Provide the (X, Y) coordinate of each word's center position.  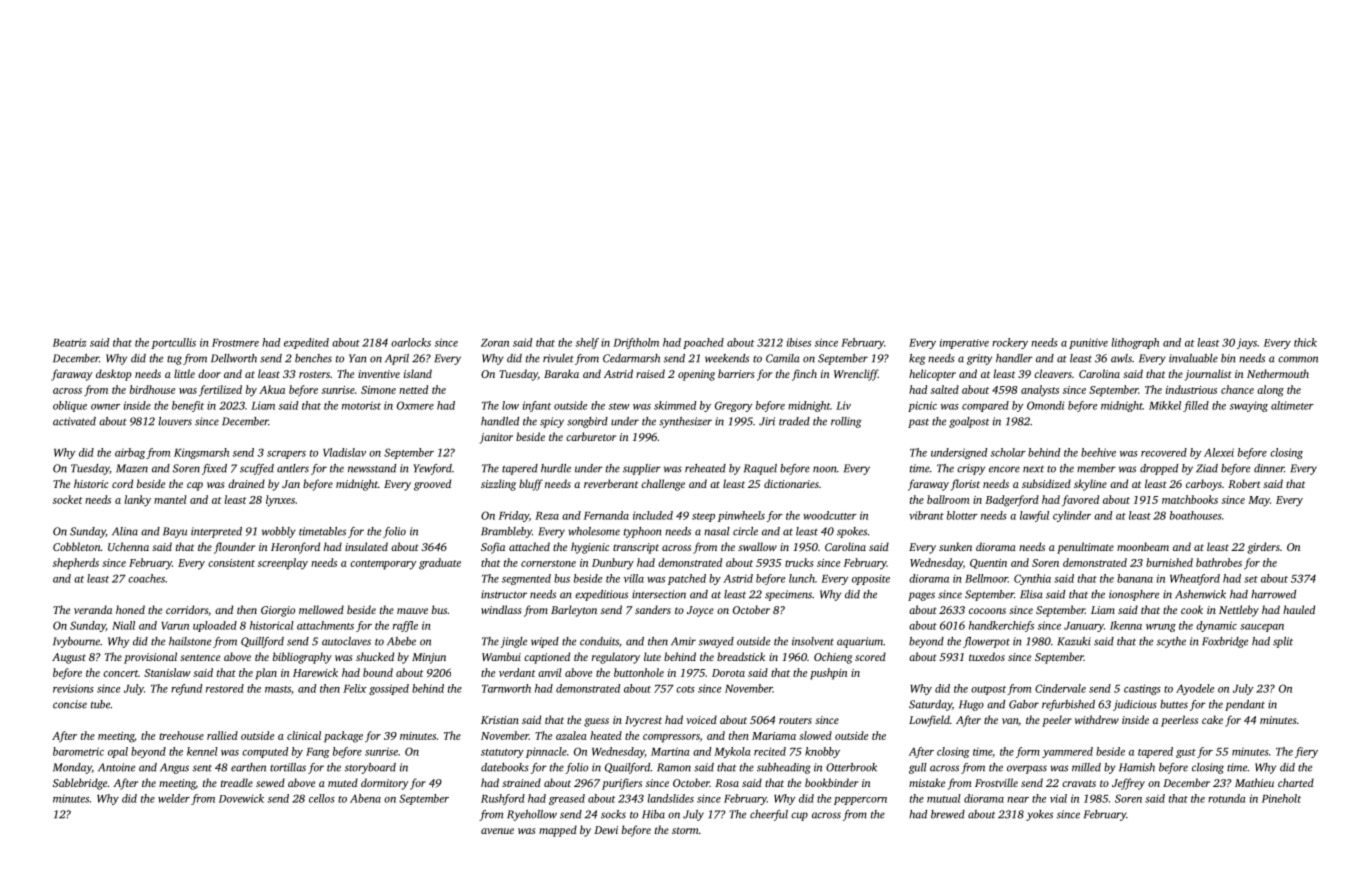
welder (174, 798)
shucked (375, 656)
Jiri (767, 421)
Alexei (1219, 452)
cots (685, 689)
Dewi (606, 830)
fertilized (220, 391)
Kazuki (1074, 641)
